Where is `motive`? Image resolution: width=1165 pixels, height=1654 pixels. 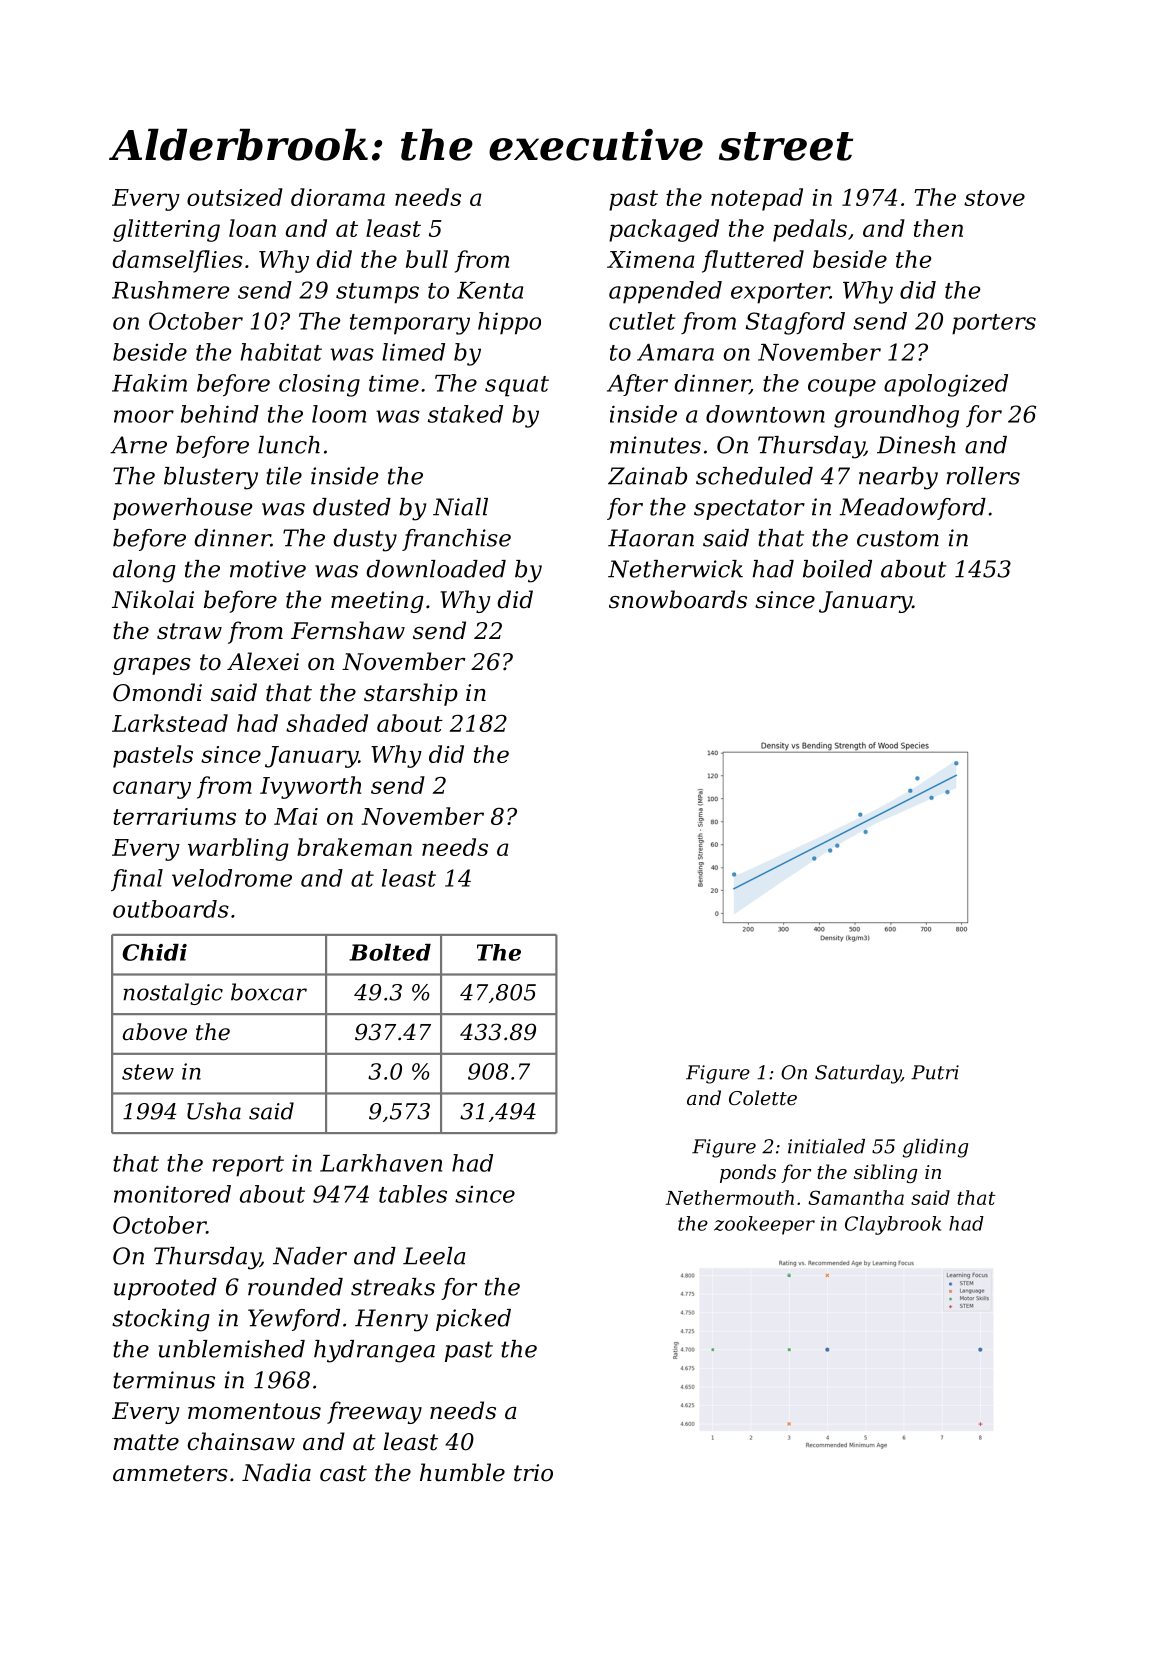 motive is located at coordinates (268, 569).
